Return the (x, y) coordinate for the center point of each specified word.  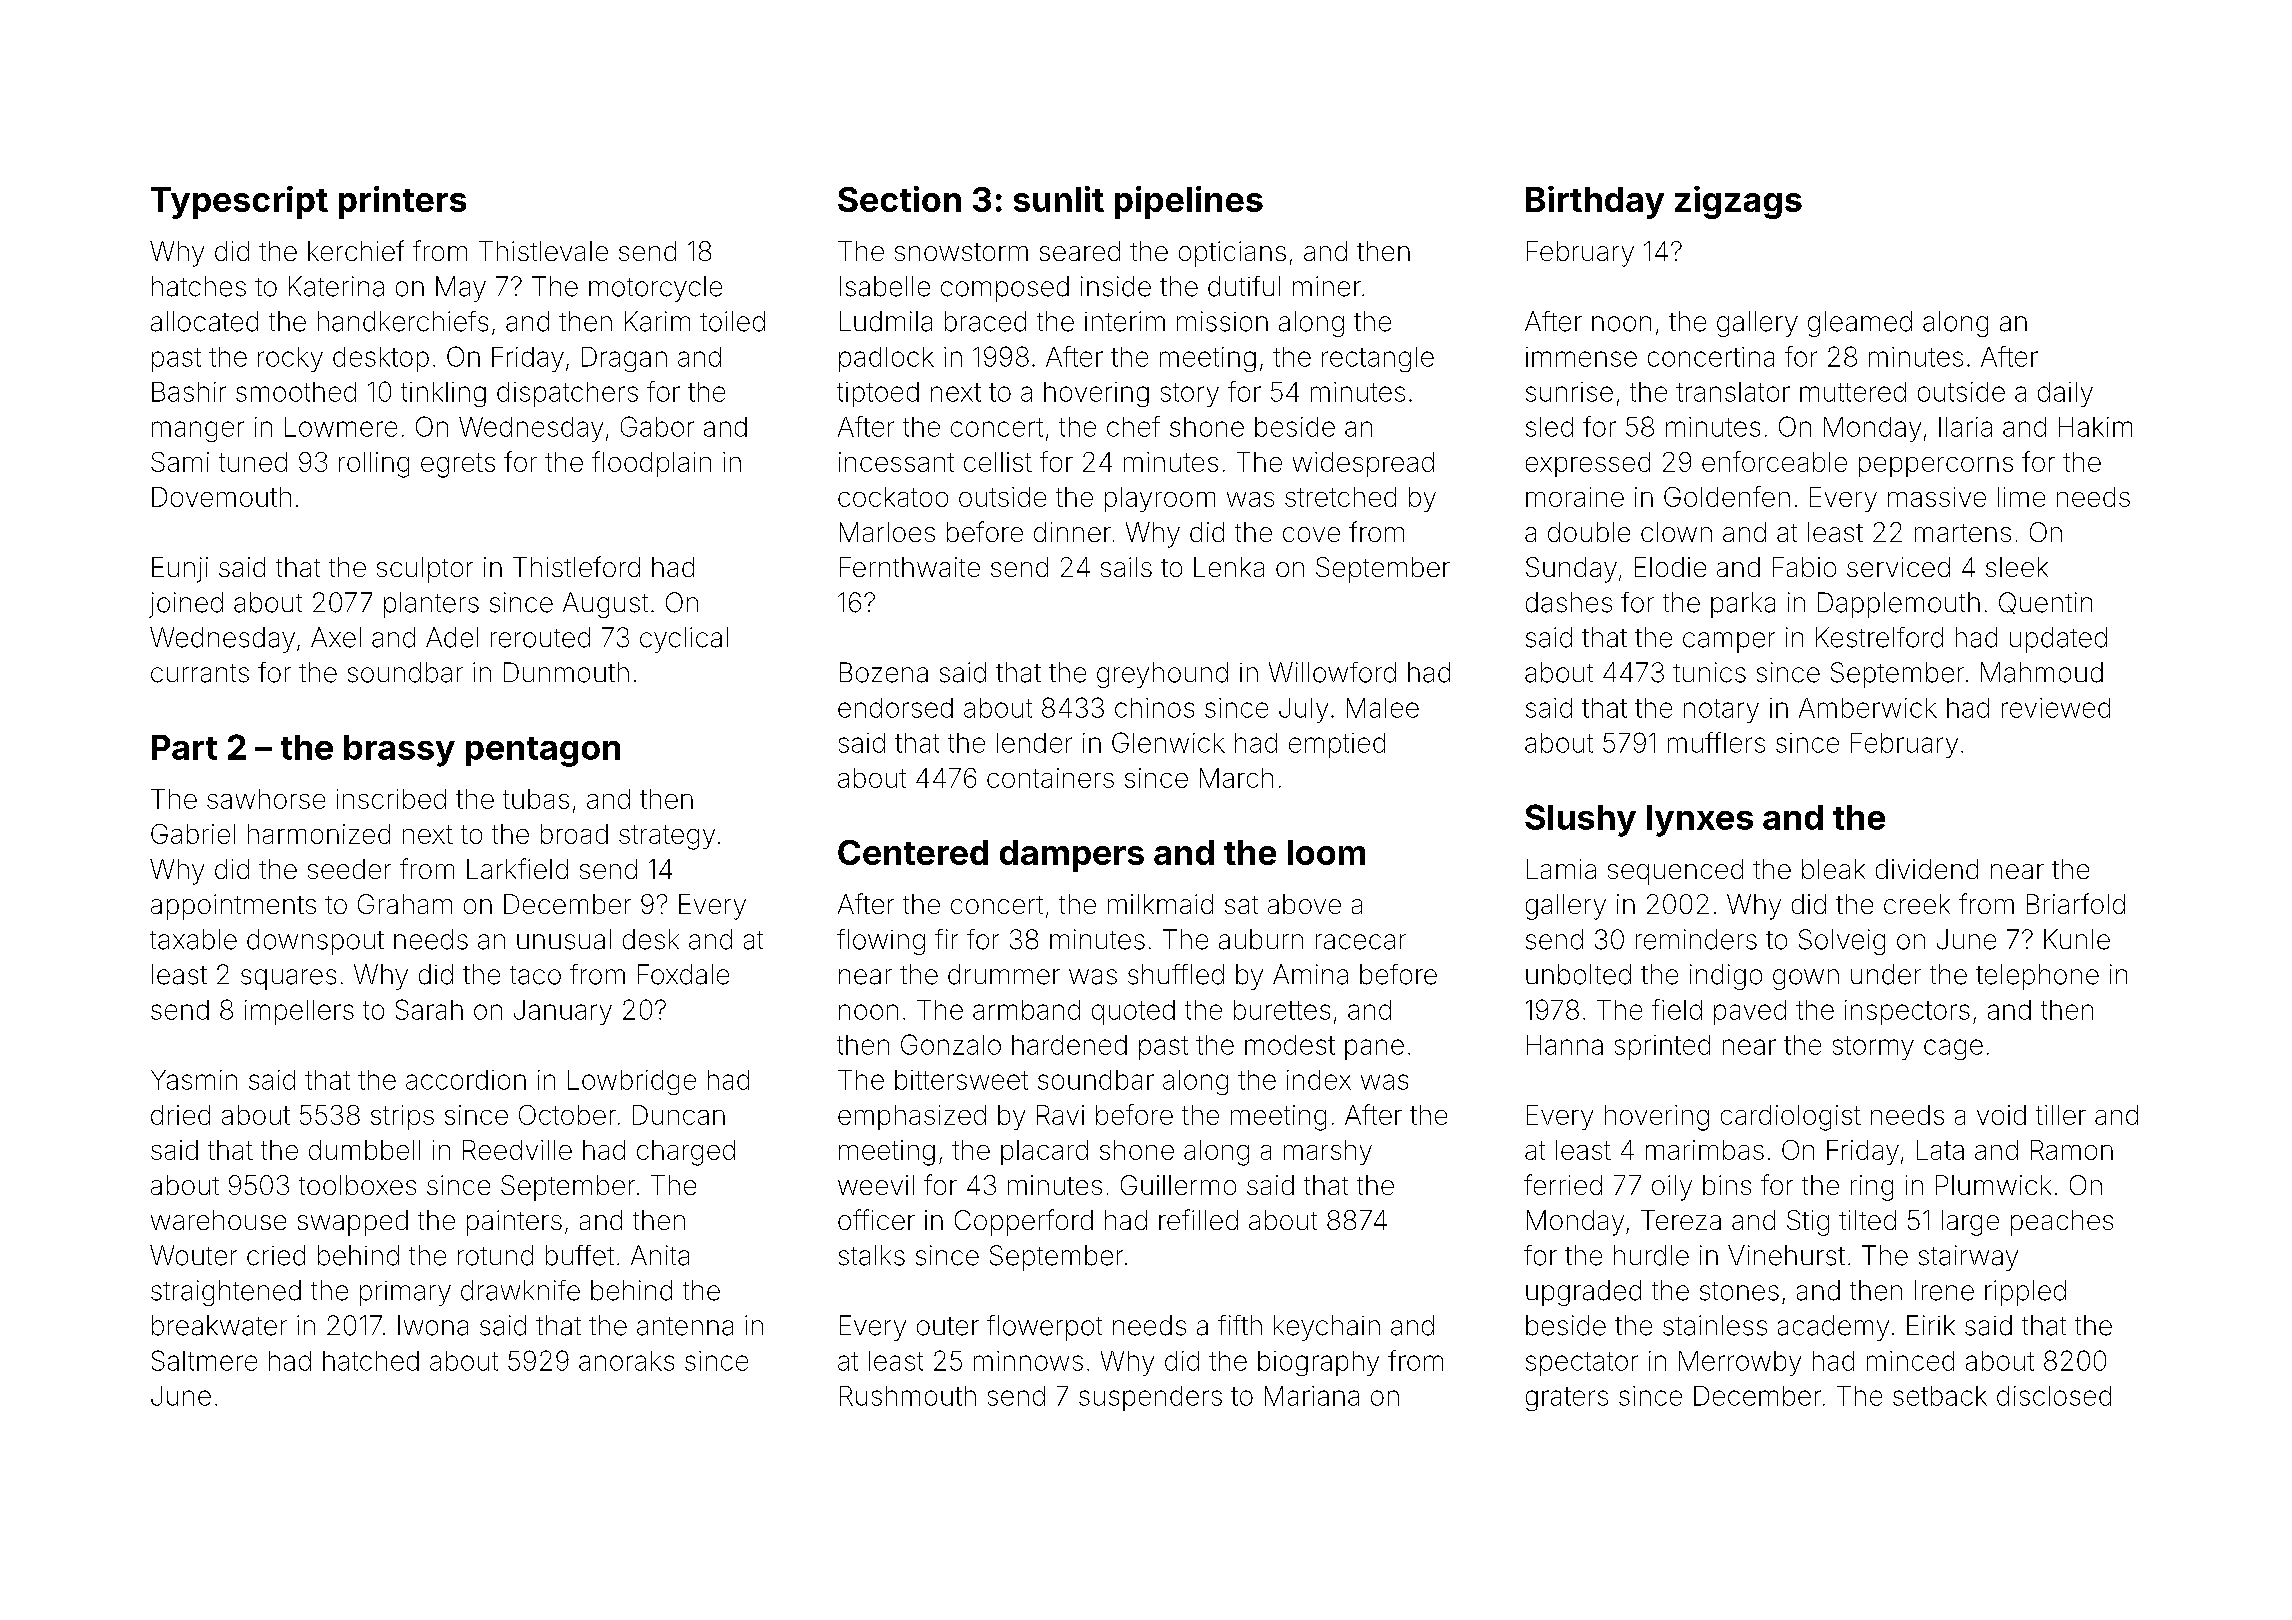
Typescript (239, 202)
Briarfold (2076, 903)
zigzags (1738, 202)
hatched (371, 1361)
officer (876, 1219)
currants (200, 673)
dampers (1072, 856)
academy (1833, 1328)
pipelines (1189, 202)
